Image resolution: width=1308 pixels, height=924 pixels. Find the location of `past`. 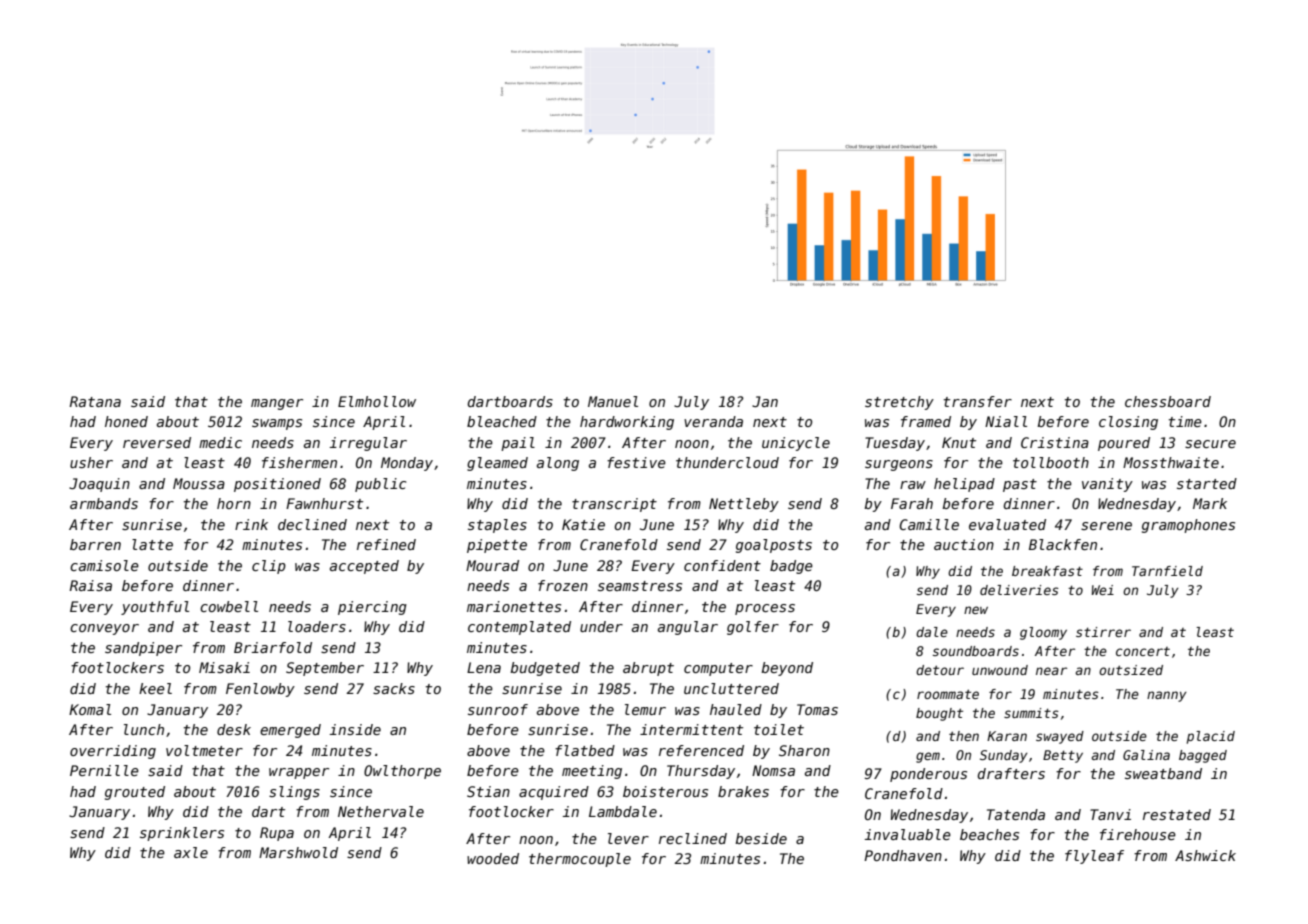

past is located at coordinates (1020, 485).
